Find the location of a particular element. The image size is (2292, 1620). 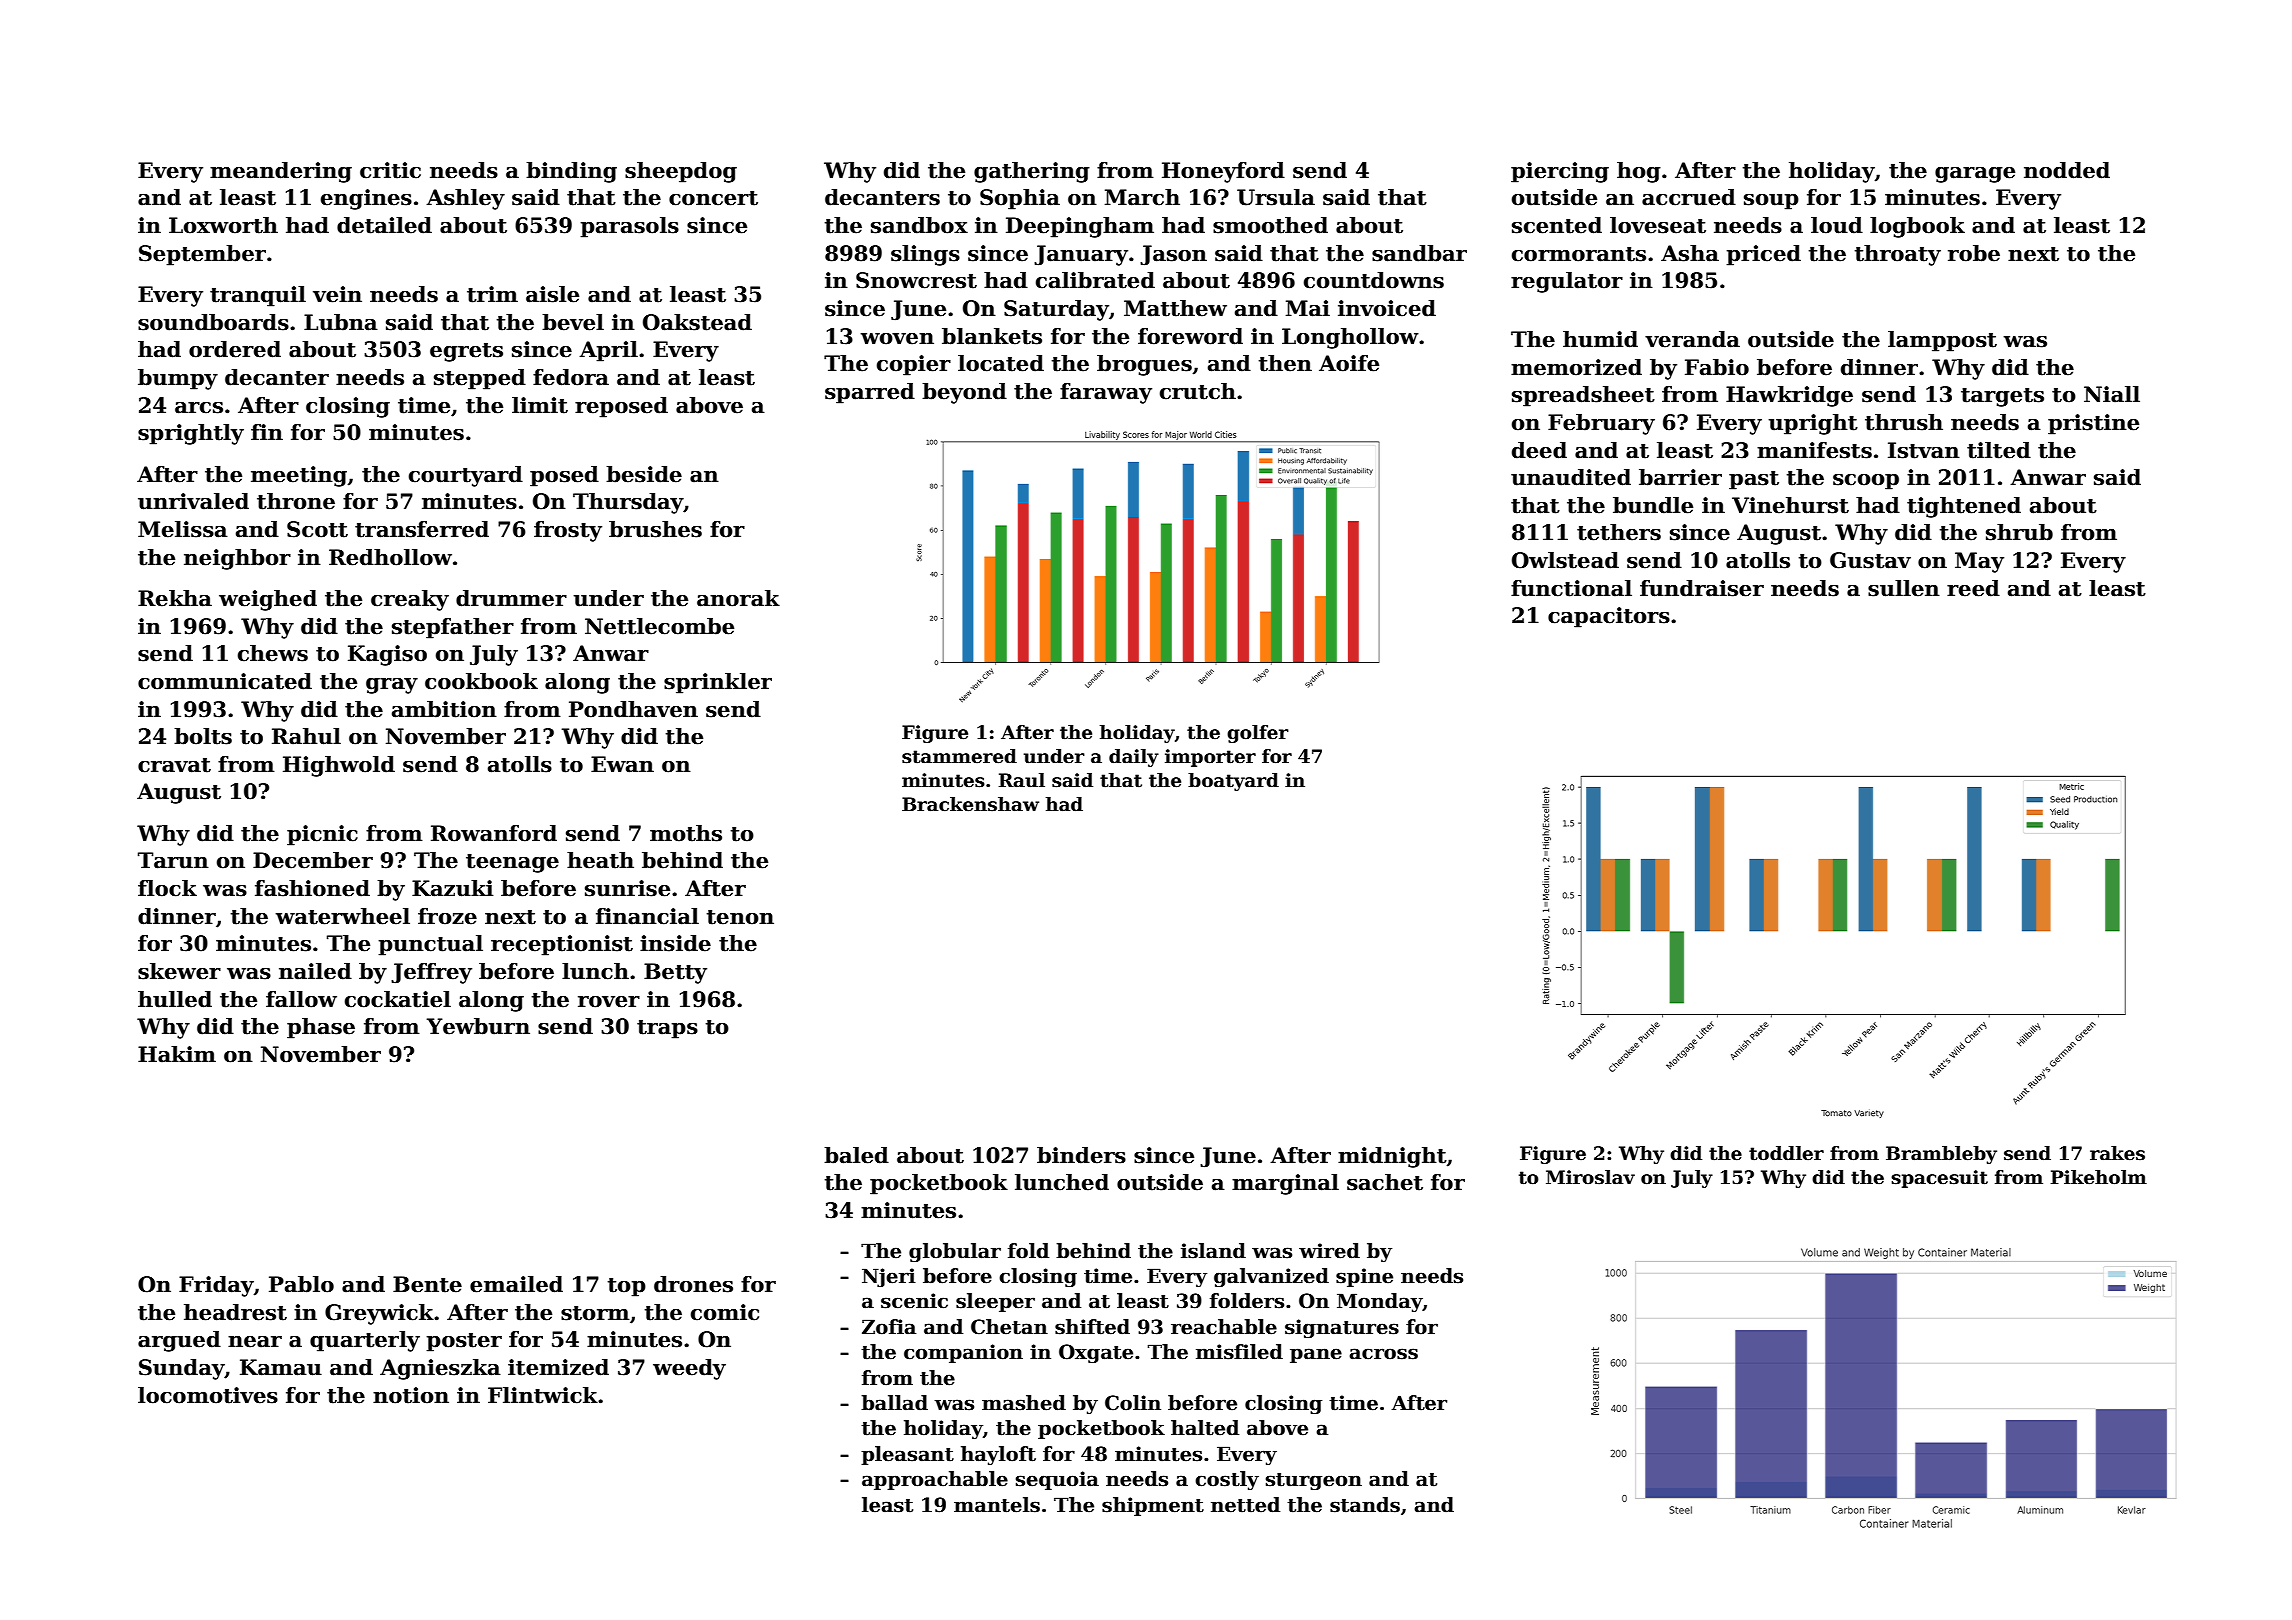

arcs is located at coordinates (199, 408).
